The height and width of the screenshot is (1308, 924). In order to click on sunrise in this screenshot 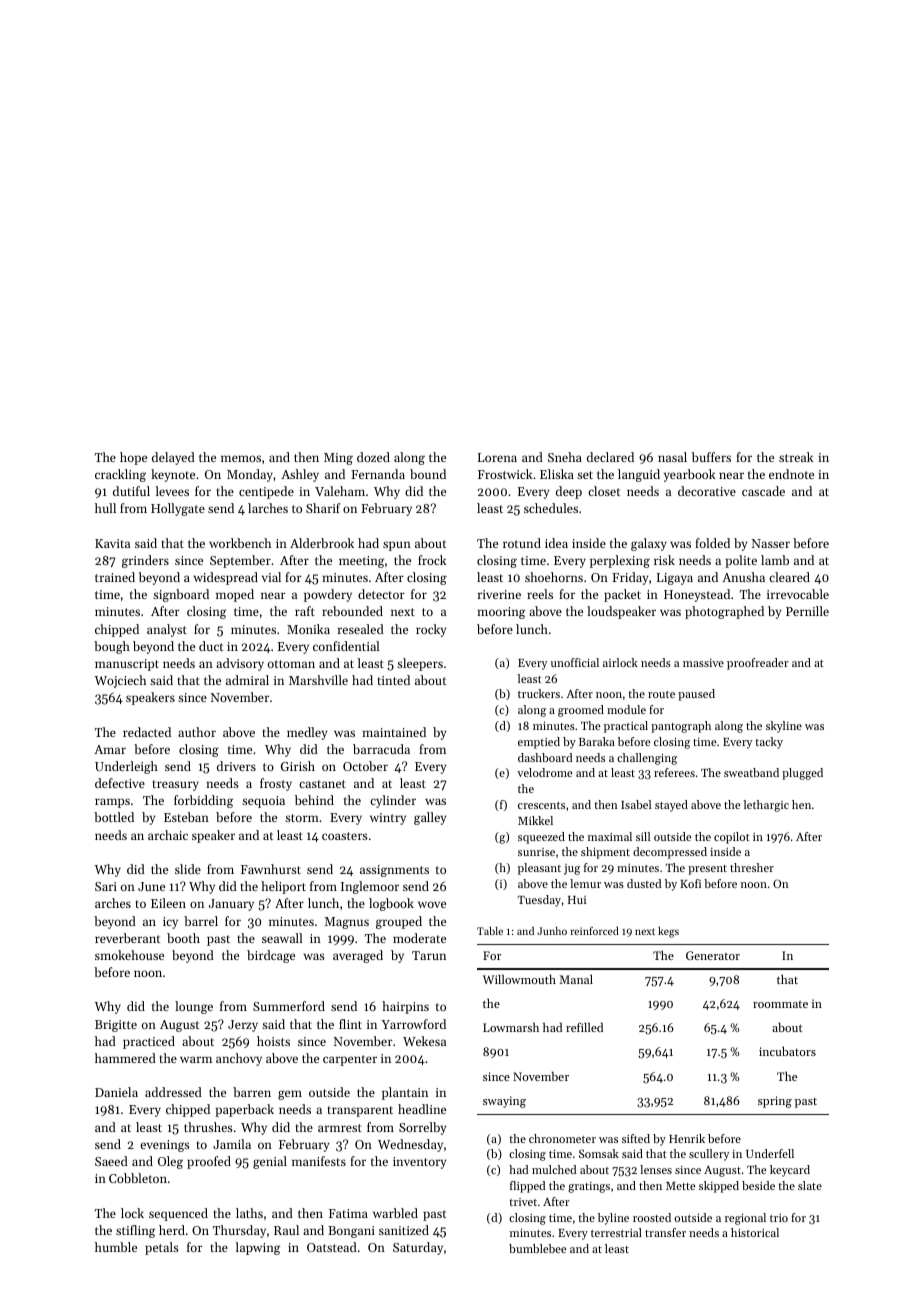, I will do `click(536, 852)`.
